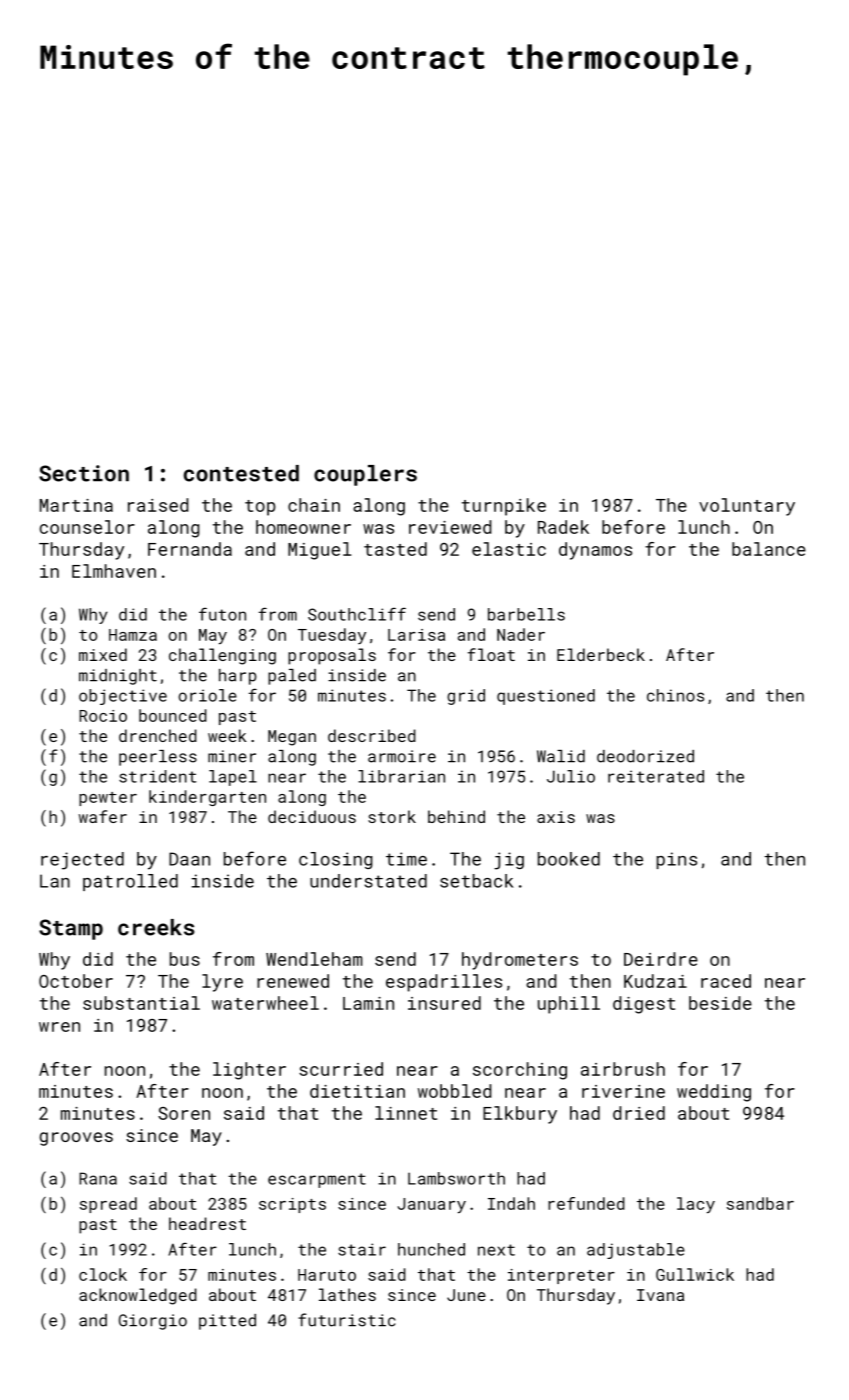 This image has width=849, height=1400. Describe the element at coordinates (747, 507) in the image. I see `voluntary` at that location.
